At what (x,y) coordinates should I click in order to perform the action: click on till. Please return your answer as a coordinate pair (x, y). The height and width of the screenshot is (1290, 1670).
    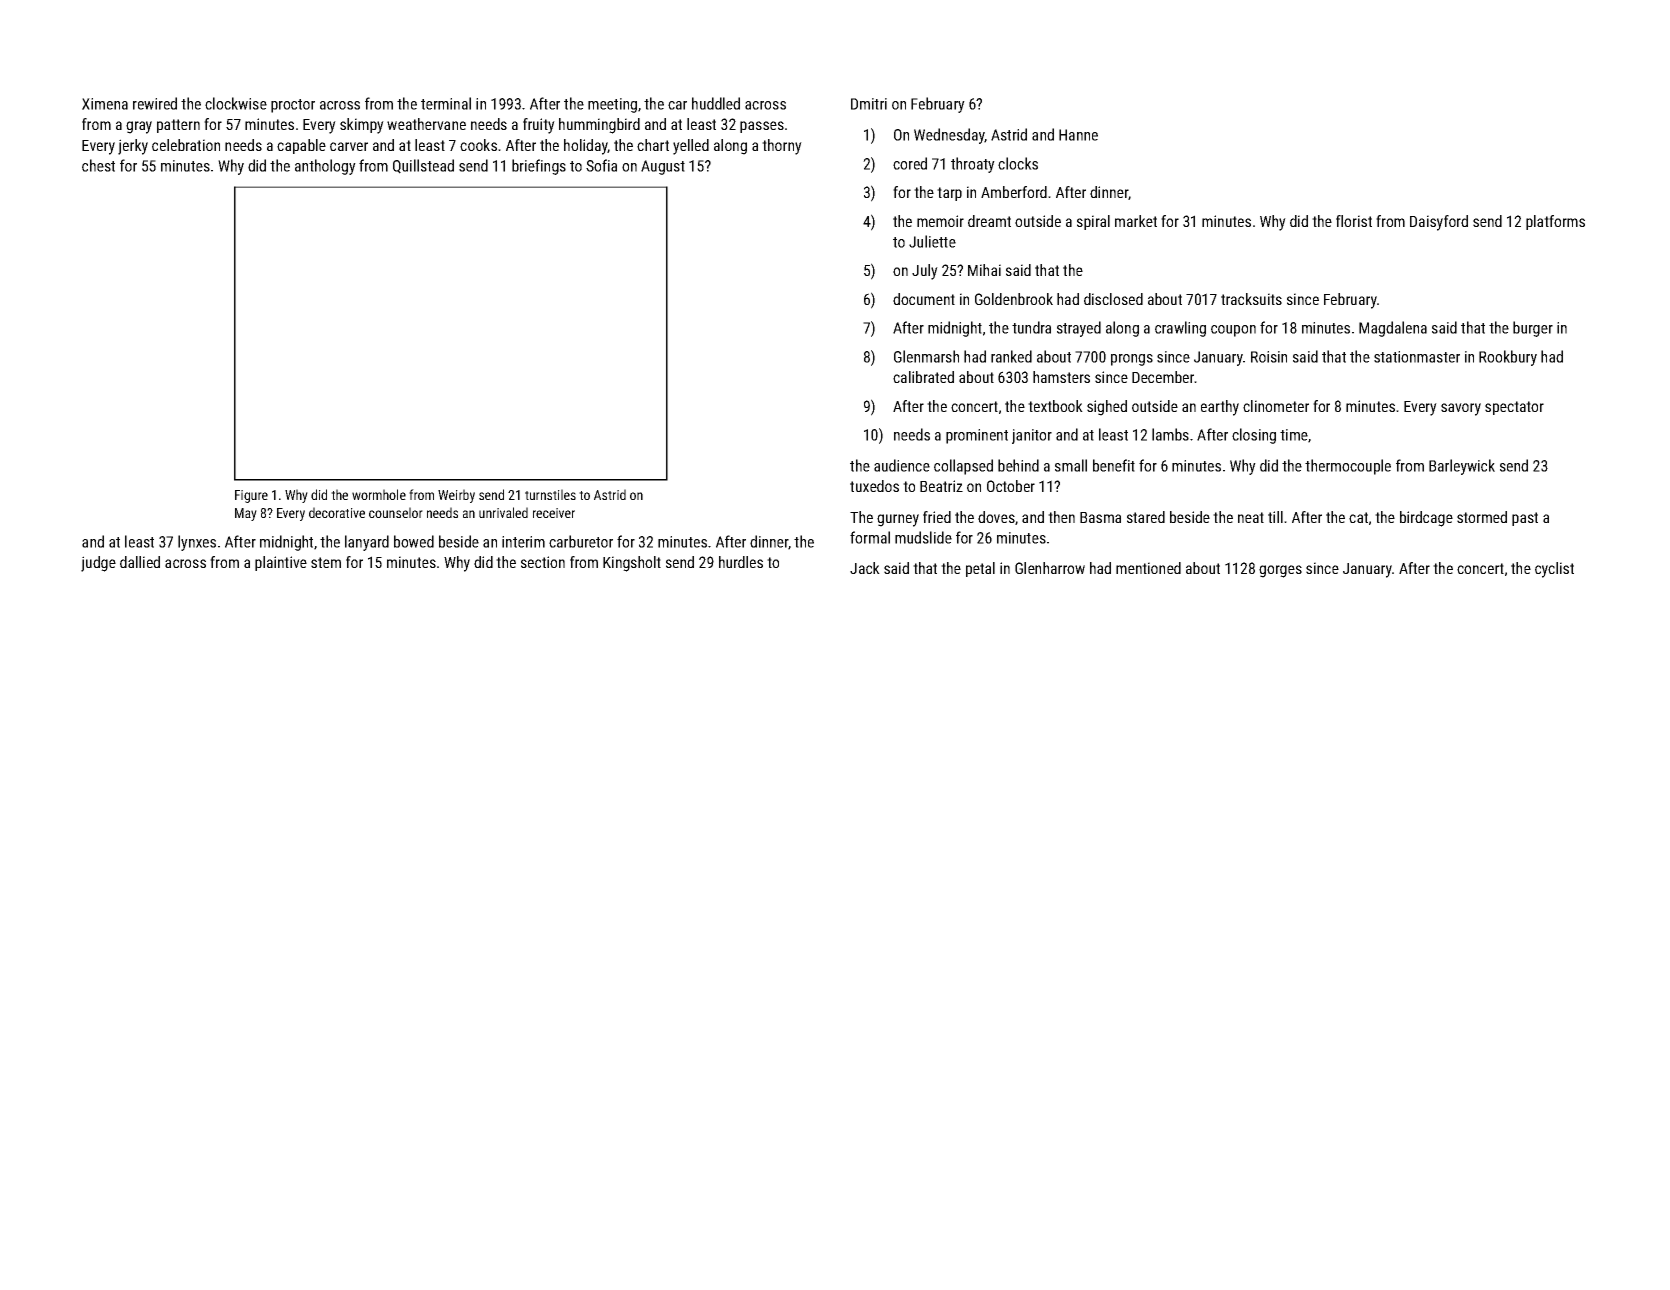
    Looking at the image, I should click on (1275, 517).
